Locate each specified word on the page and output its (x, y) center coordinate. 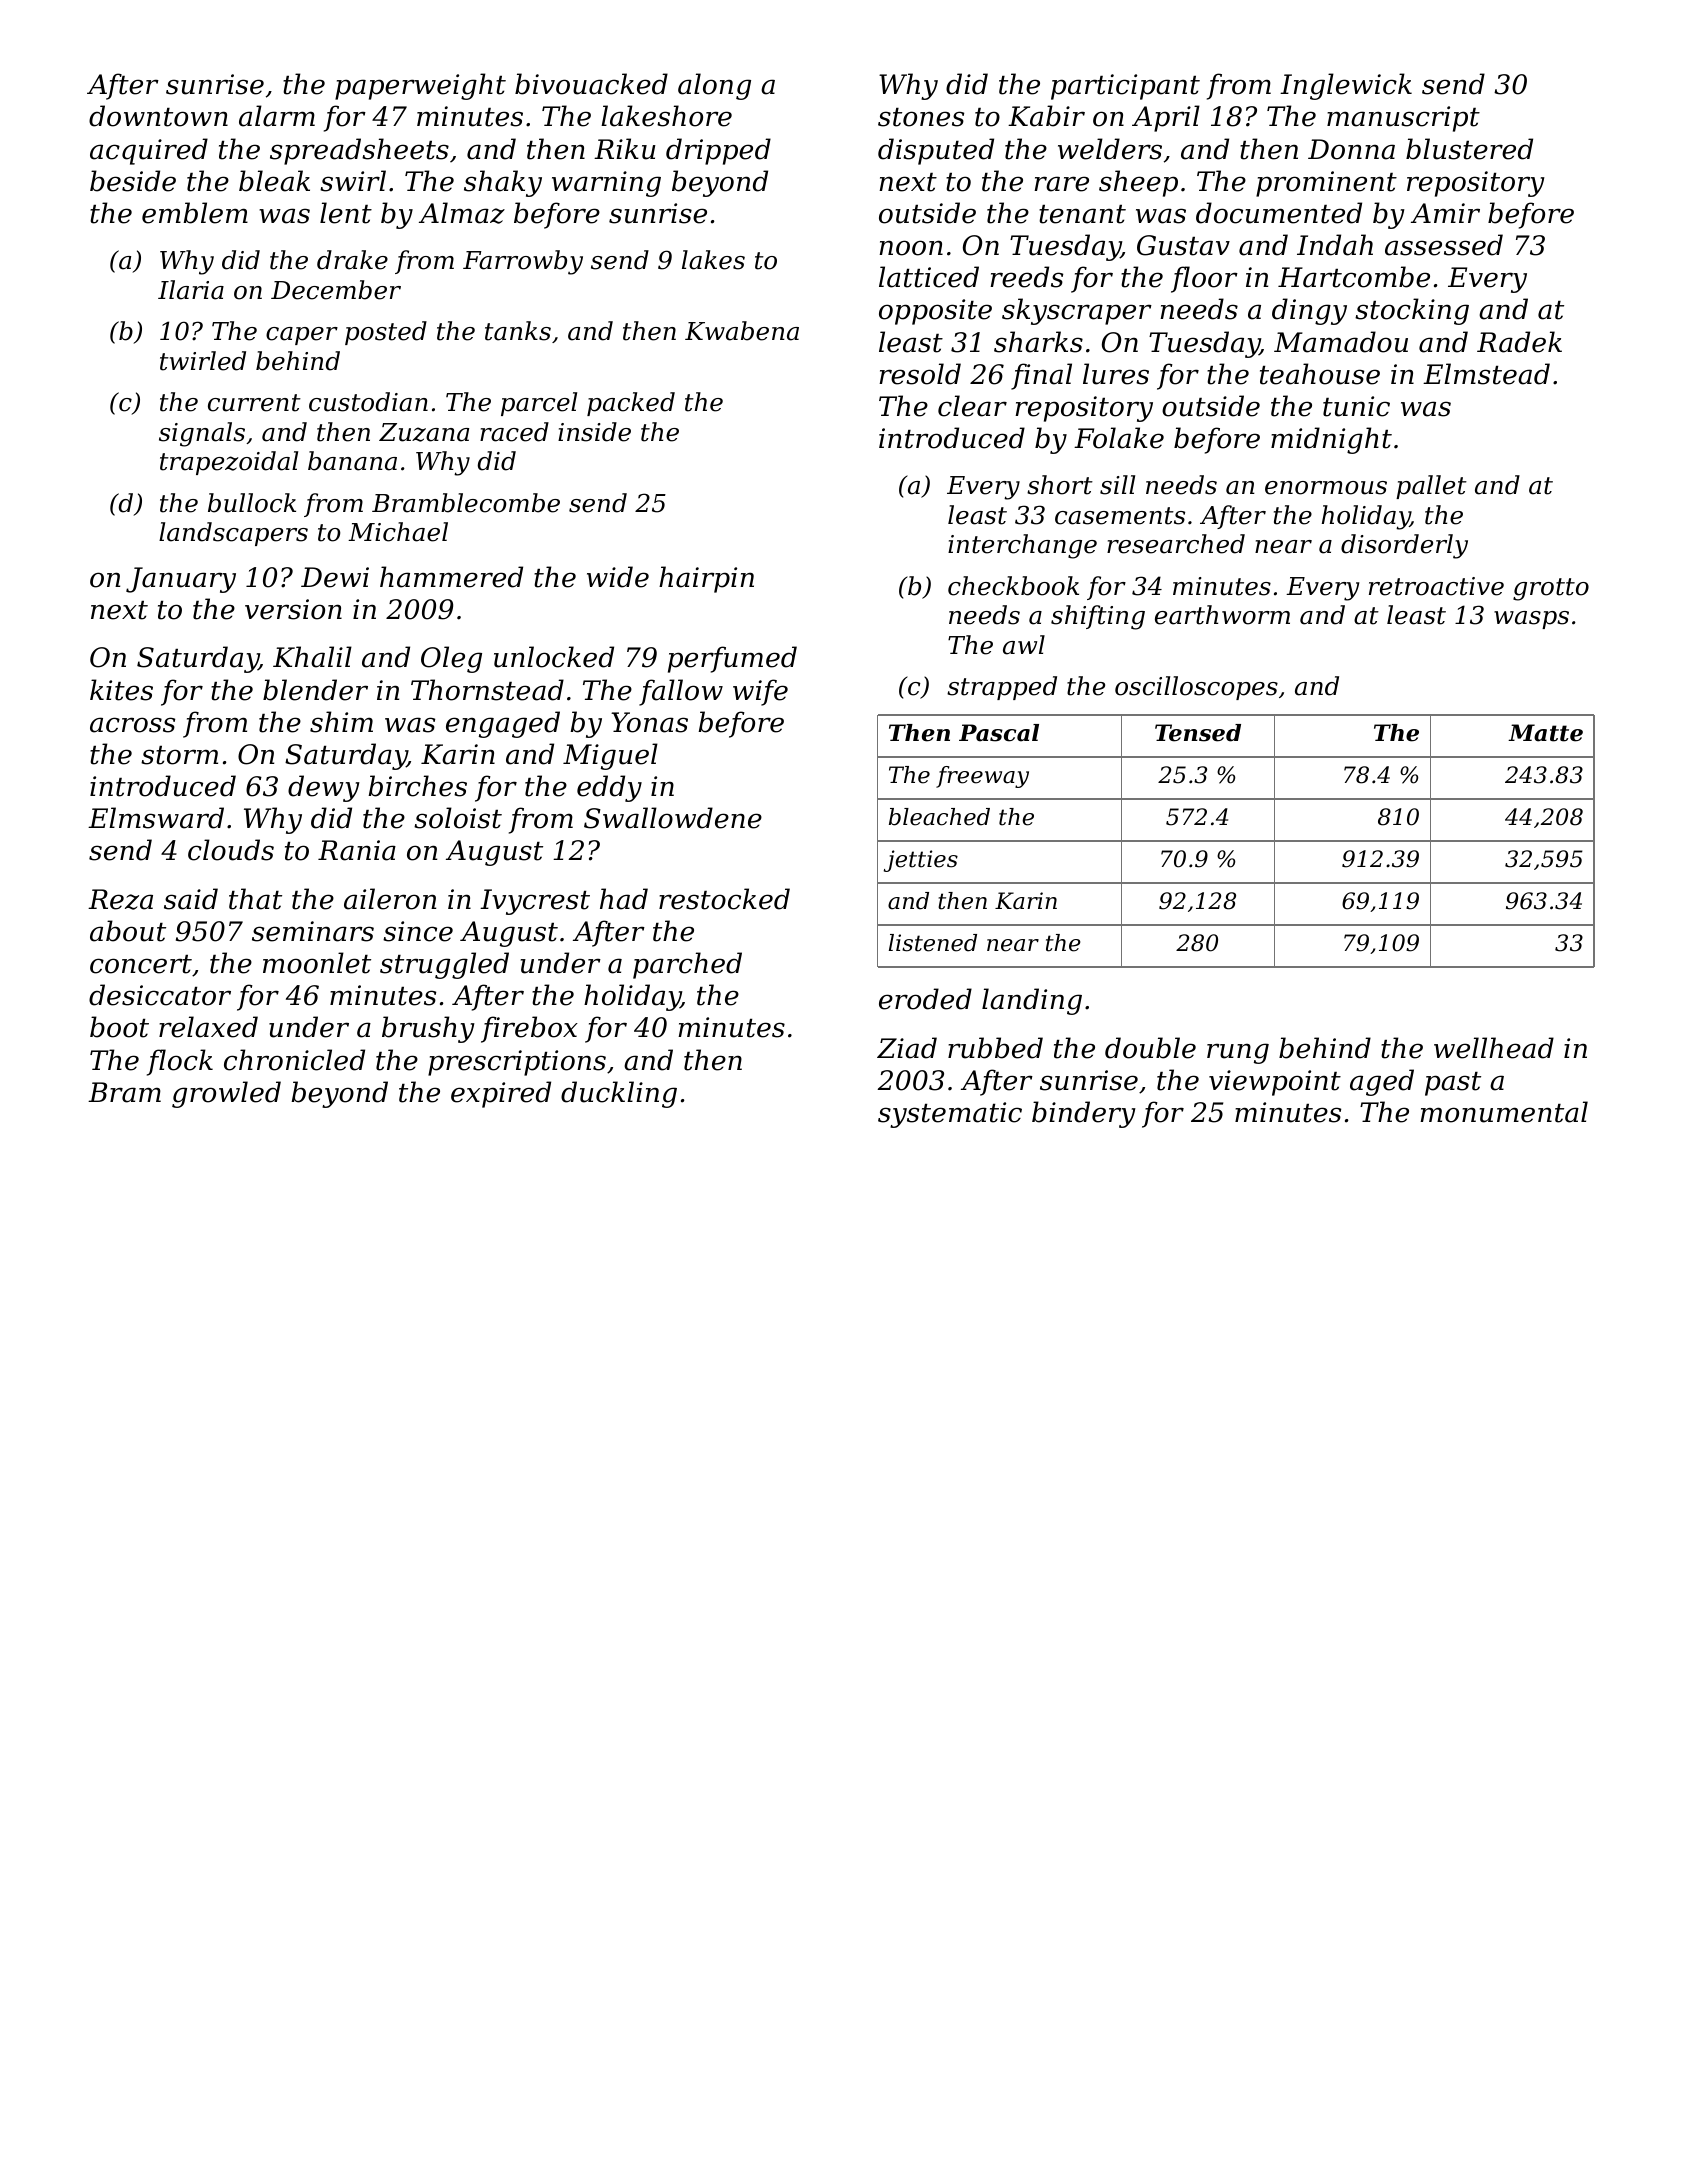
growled (226, 1094)
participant (1125, 87)
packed (631, 404)
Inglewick (1346, 86)
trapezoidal (229, 463)
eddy (609, 788)
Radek (1519, 342)
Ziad (907, 1048)
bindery (1084, 1114)
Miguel (610, 756)
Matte (1545, 733)
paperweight (420, 86)
